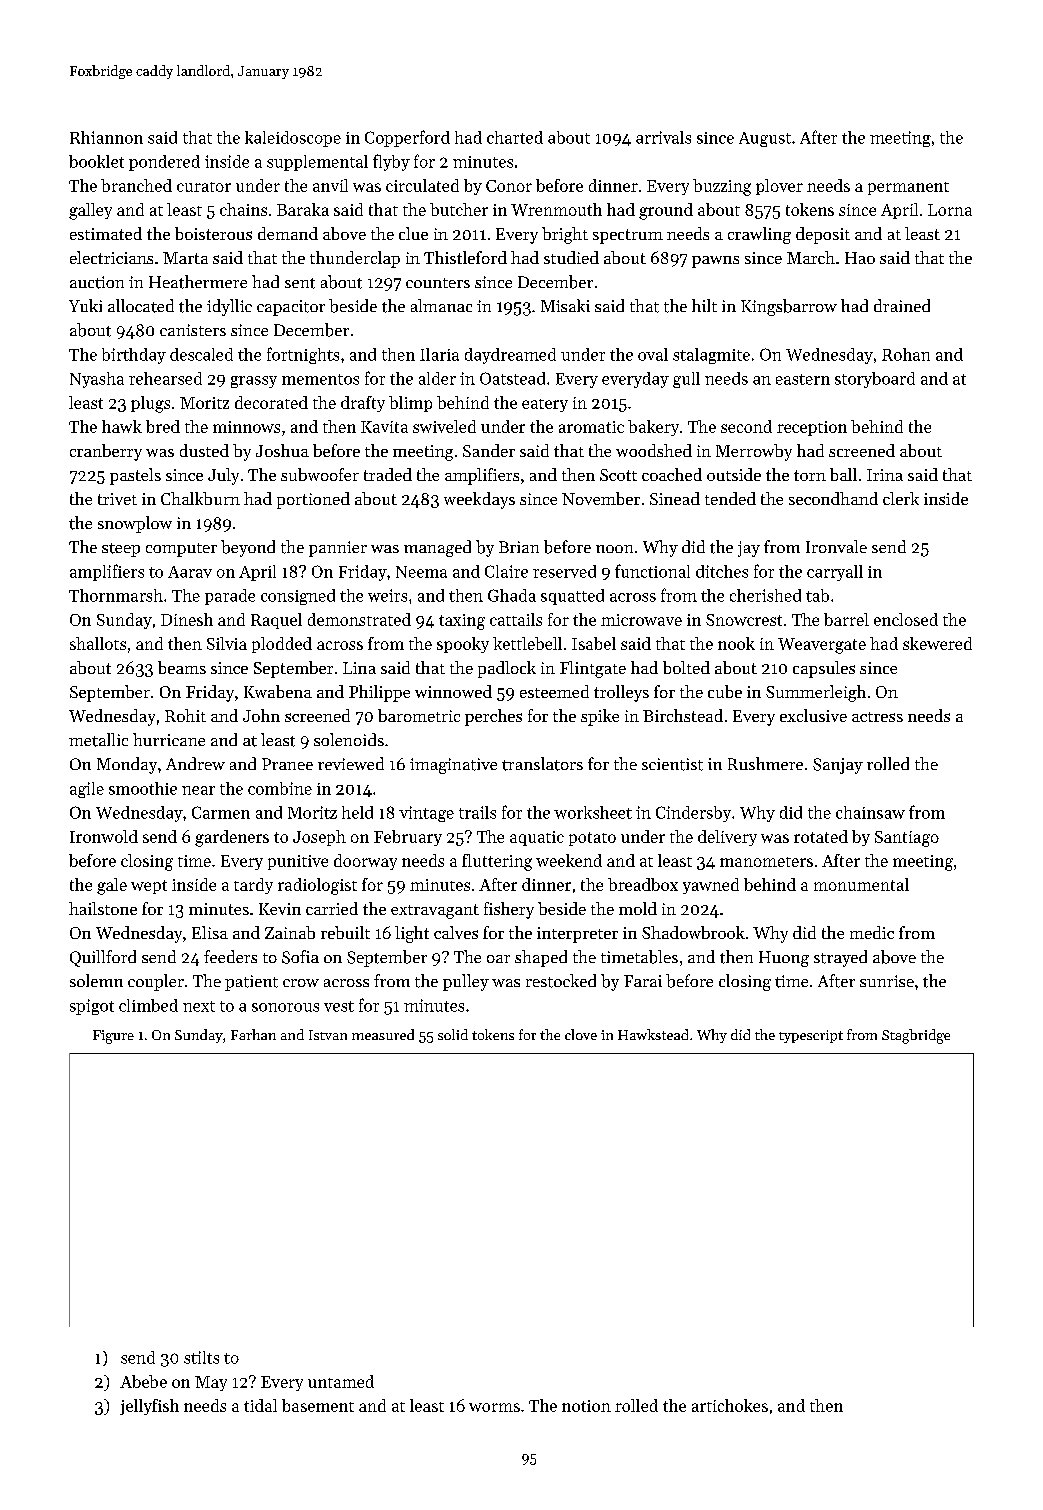 The image size is (1043, 1510). I want to click on potato, so click(592, 839).
